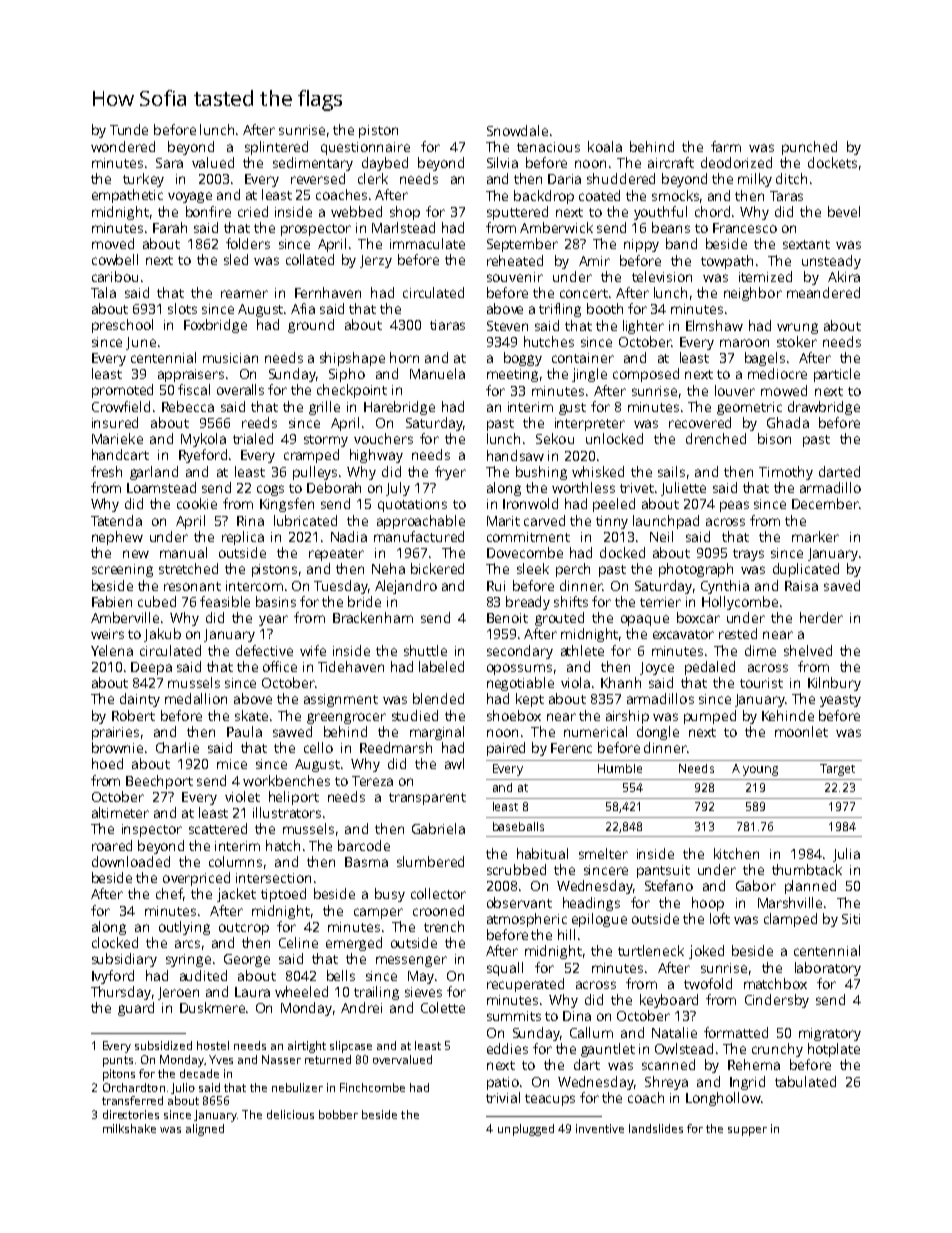 This screenshot has width=952, height=1233. I want to click on milkshake, so click(129, 1128).
